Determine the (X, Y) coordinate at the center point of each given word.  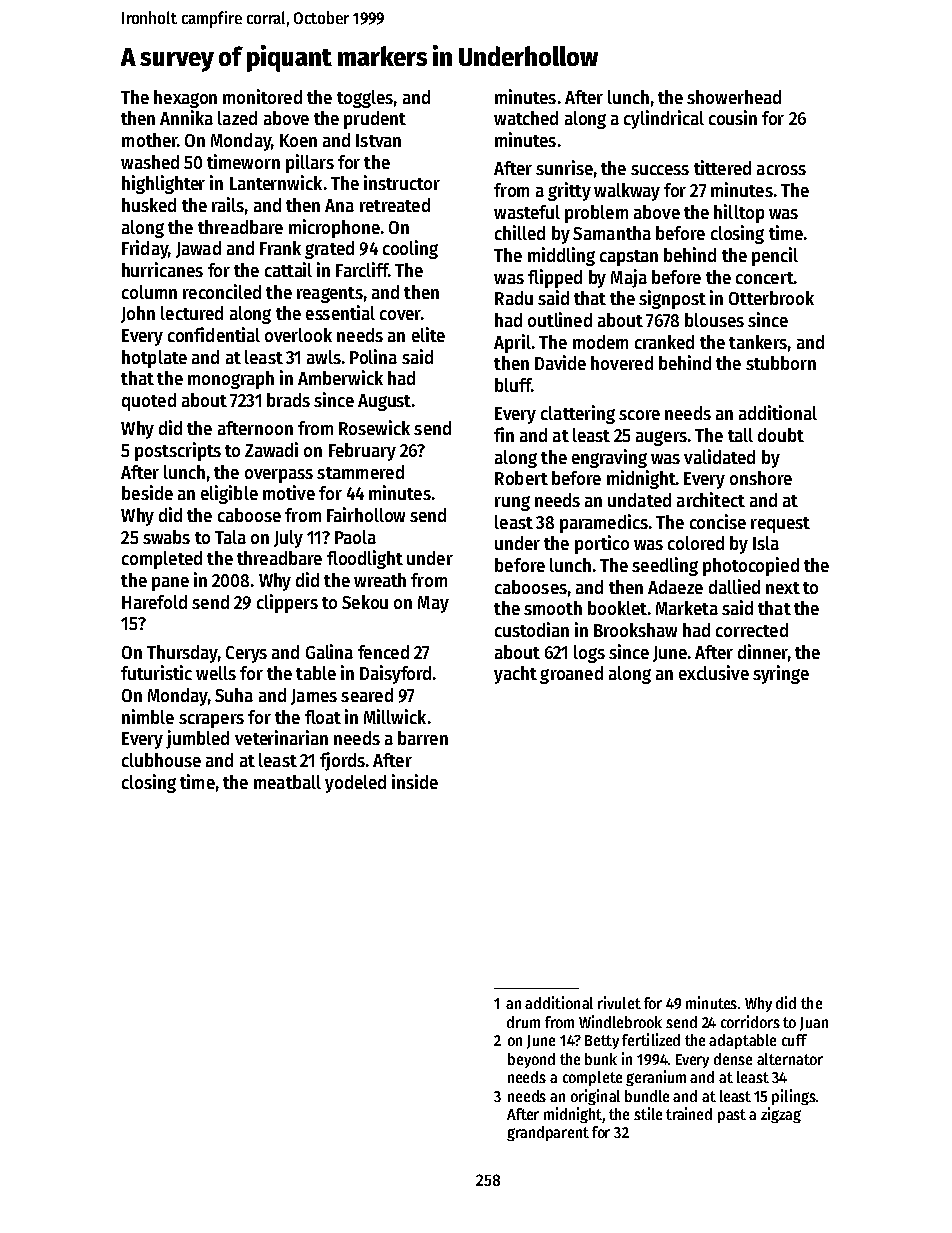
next (783, 588)
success (660, 170)
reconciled (222, 291)
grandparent (548, 1133)
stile (648, 1113)
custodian (532, 629)
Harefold (154, 602)
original (595, 1097)
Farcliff (362, 269)
